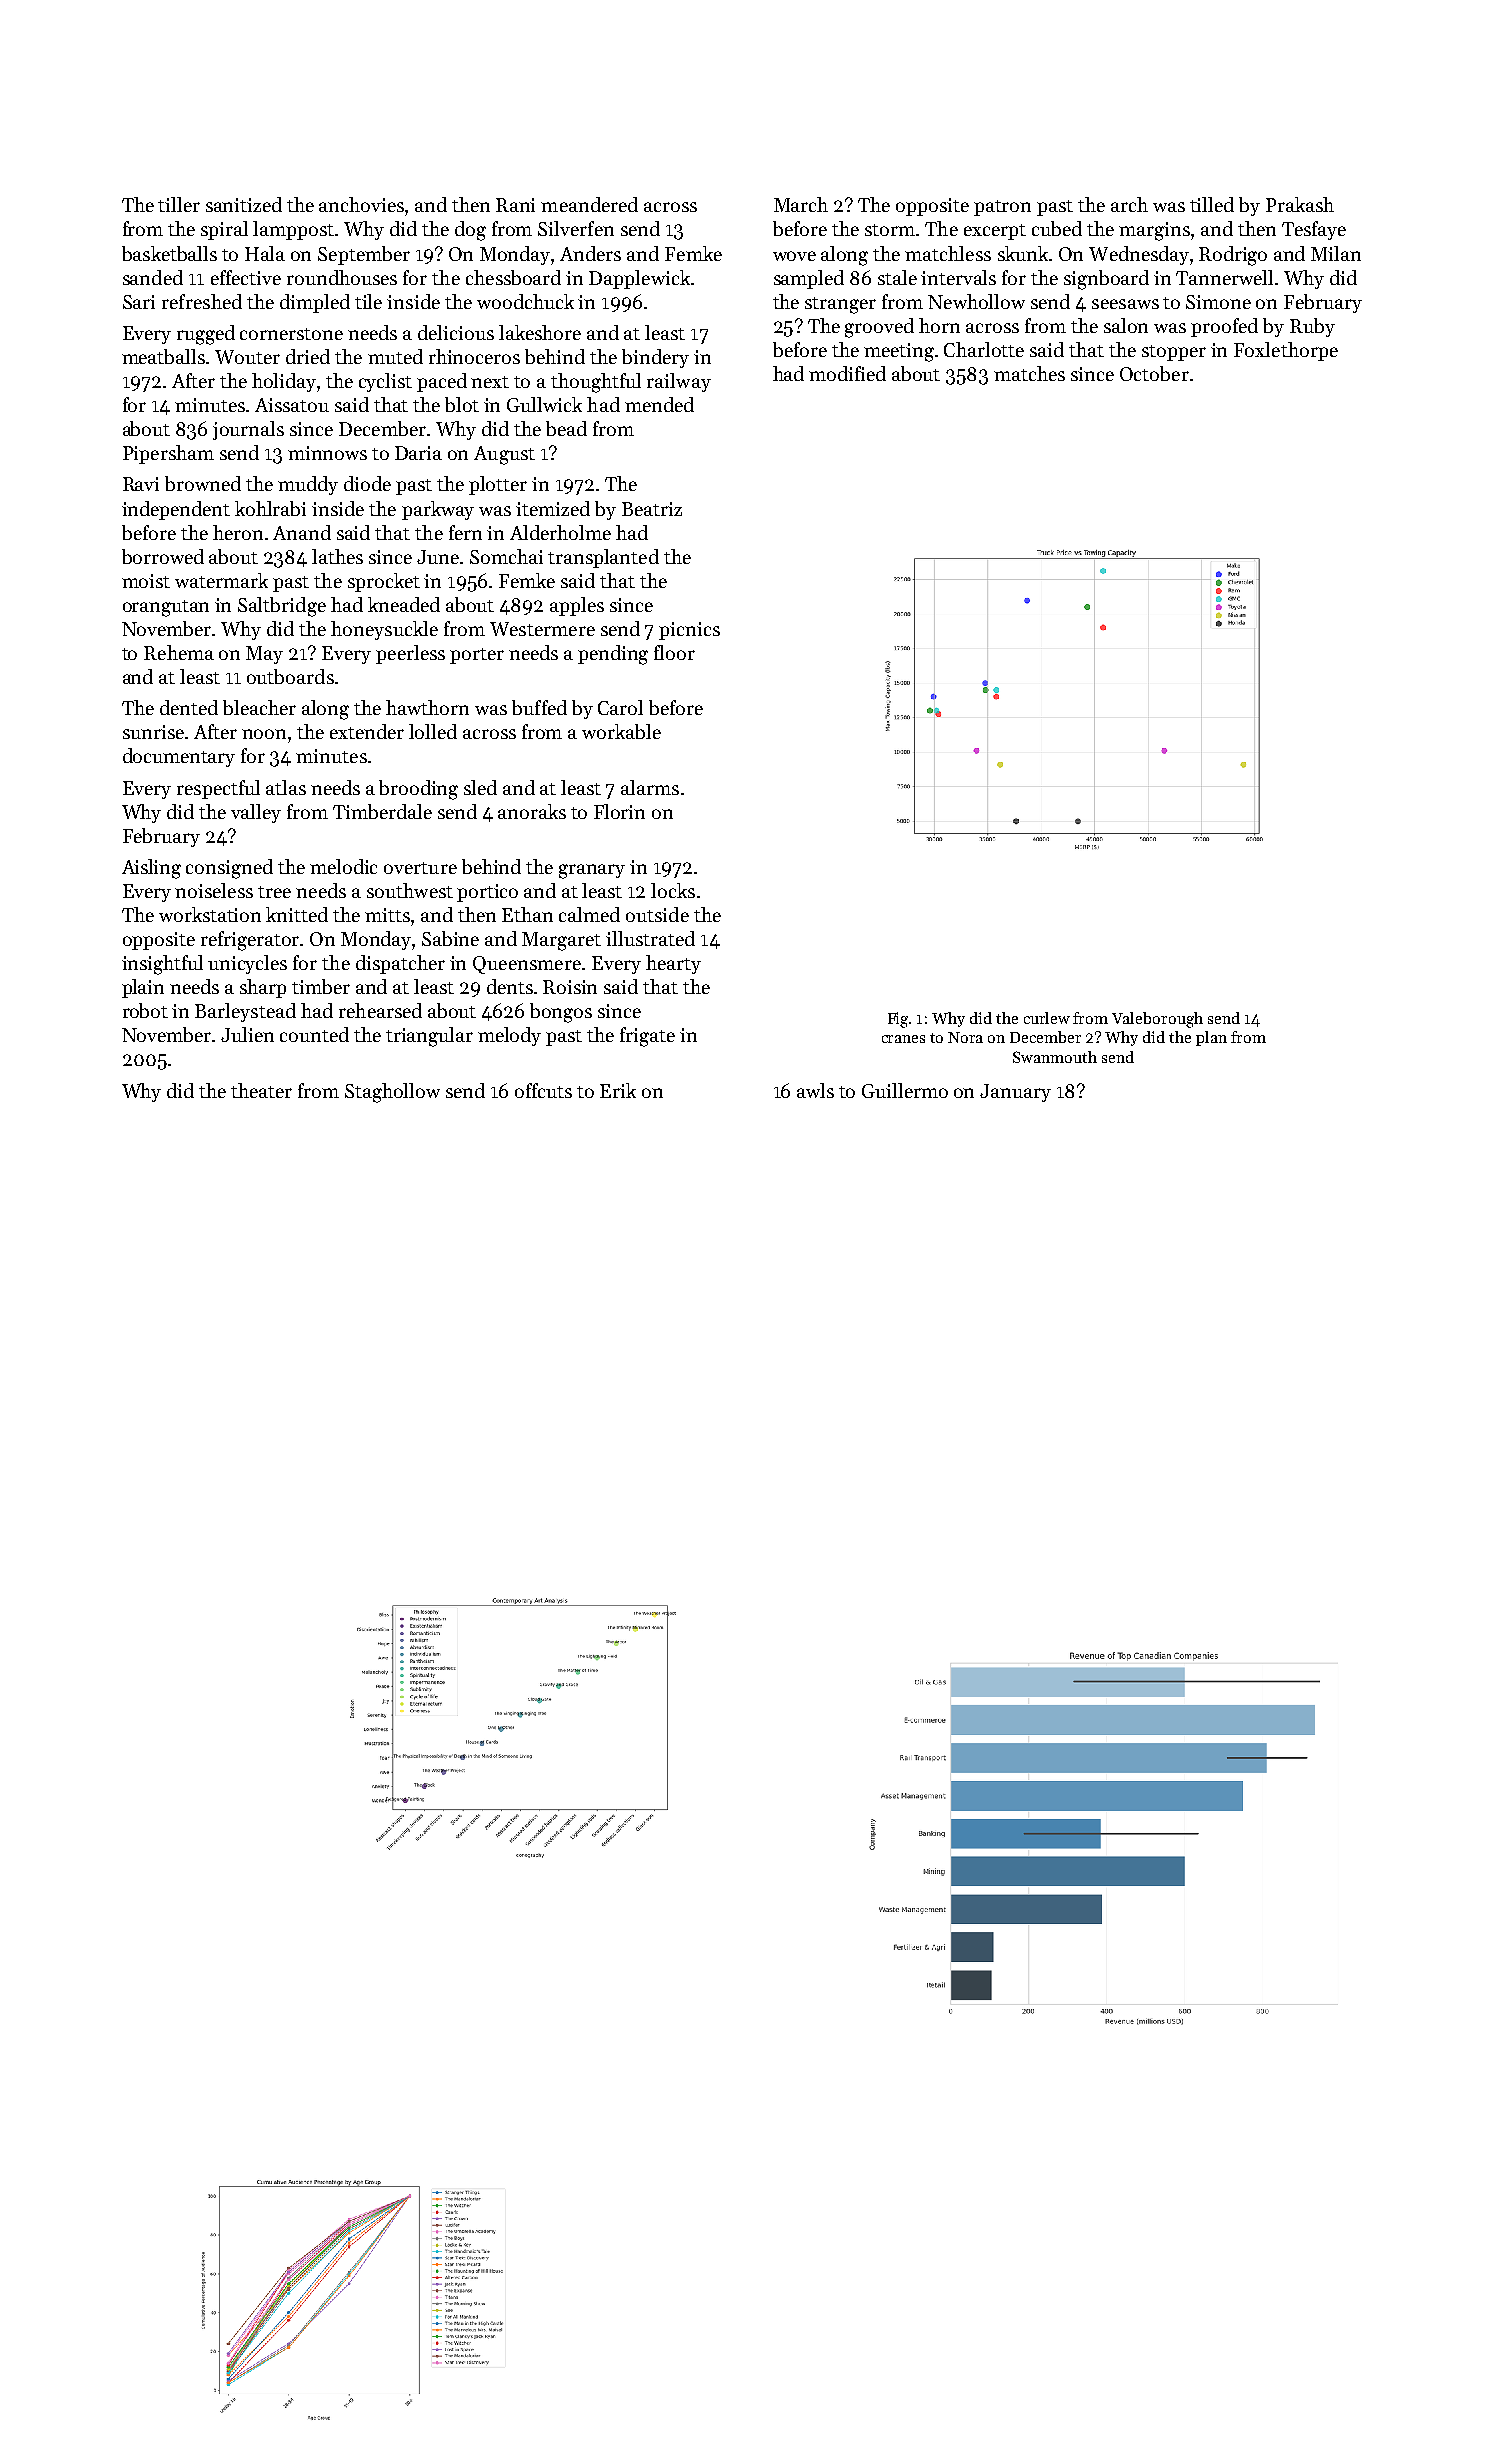  I want to click on floor, so click(674, 652).
